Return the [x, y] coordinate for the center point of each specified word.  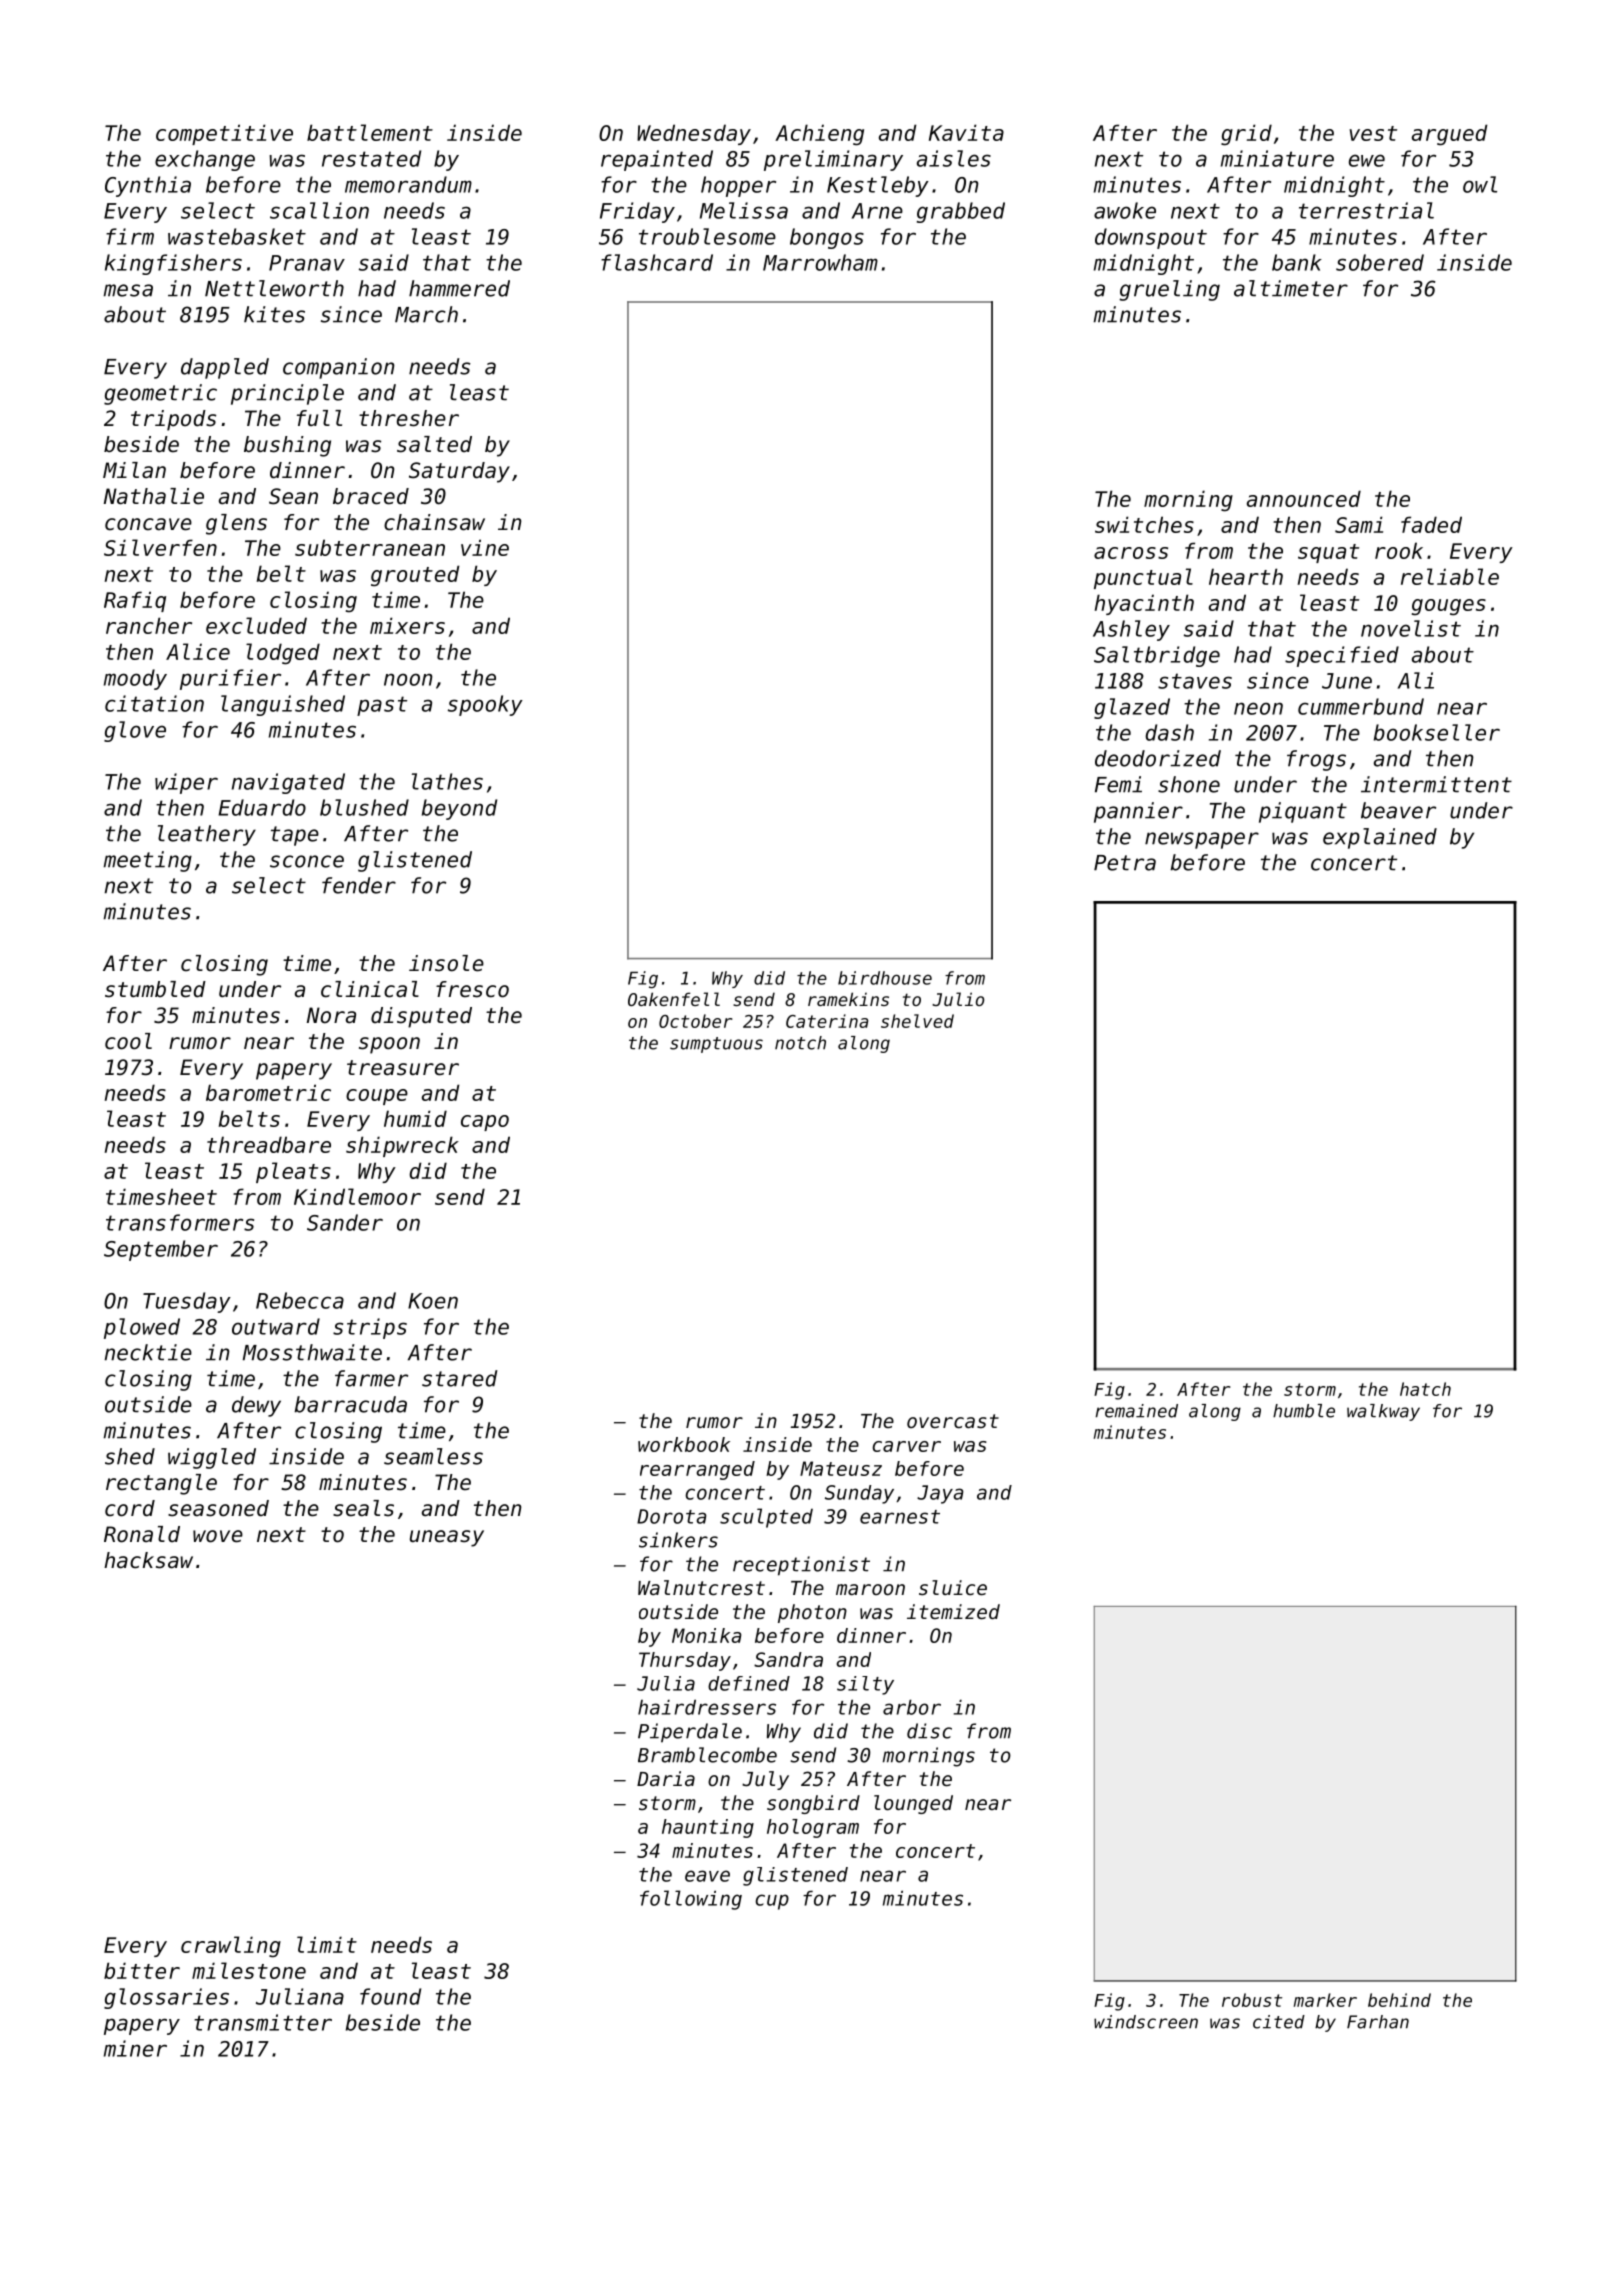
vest [1373, 133]
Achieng [819, 135]
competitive [224, 134]
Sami [1359, 524]
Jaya [940, 1494]
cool [128, 1041]
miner [135, 2048]
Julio [958, 999]
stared [460, 1378]
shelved [917, 1021]
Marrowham [820, 262]
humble [1304, 1411]
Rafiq [135, 601]
